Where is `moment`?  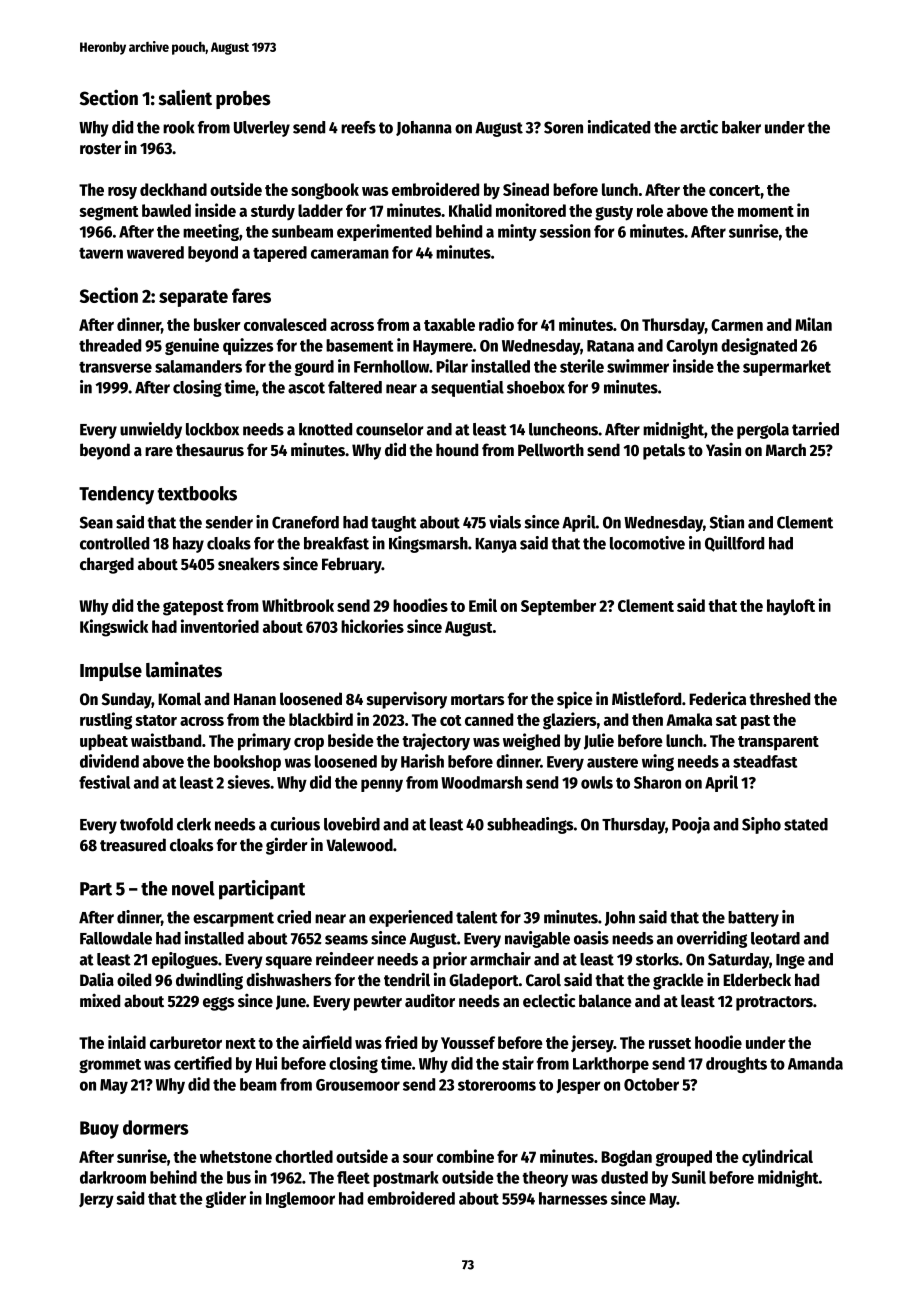
moment is located at coordinates (766, 211).
